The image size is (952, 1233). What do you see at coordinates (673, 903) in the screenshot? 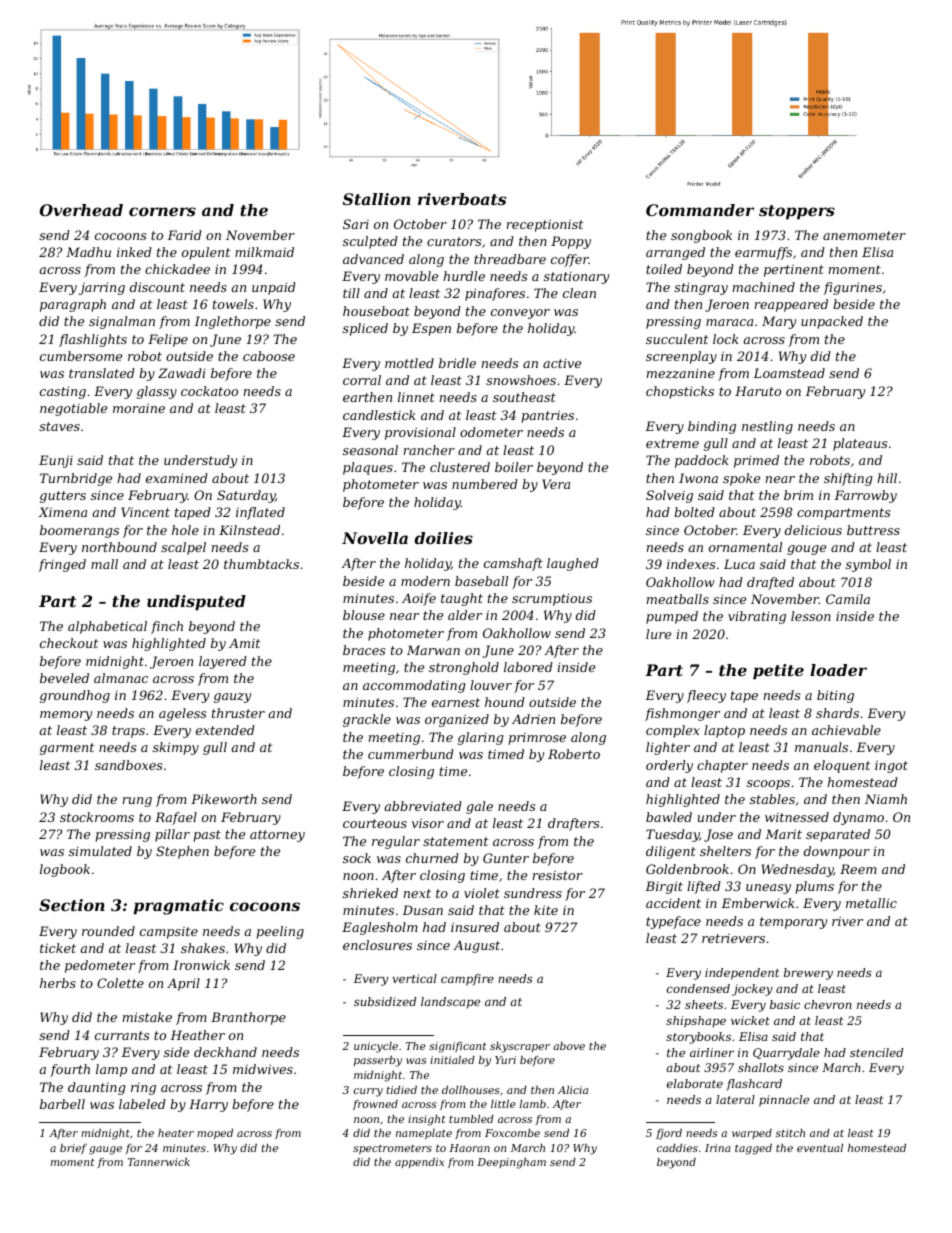
I see `accident` at bounding box center [673, 903].
